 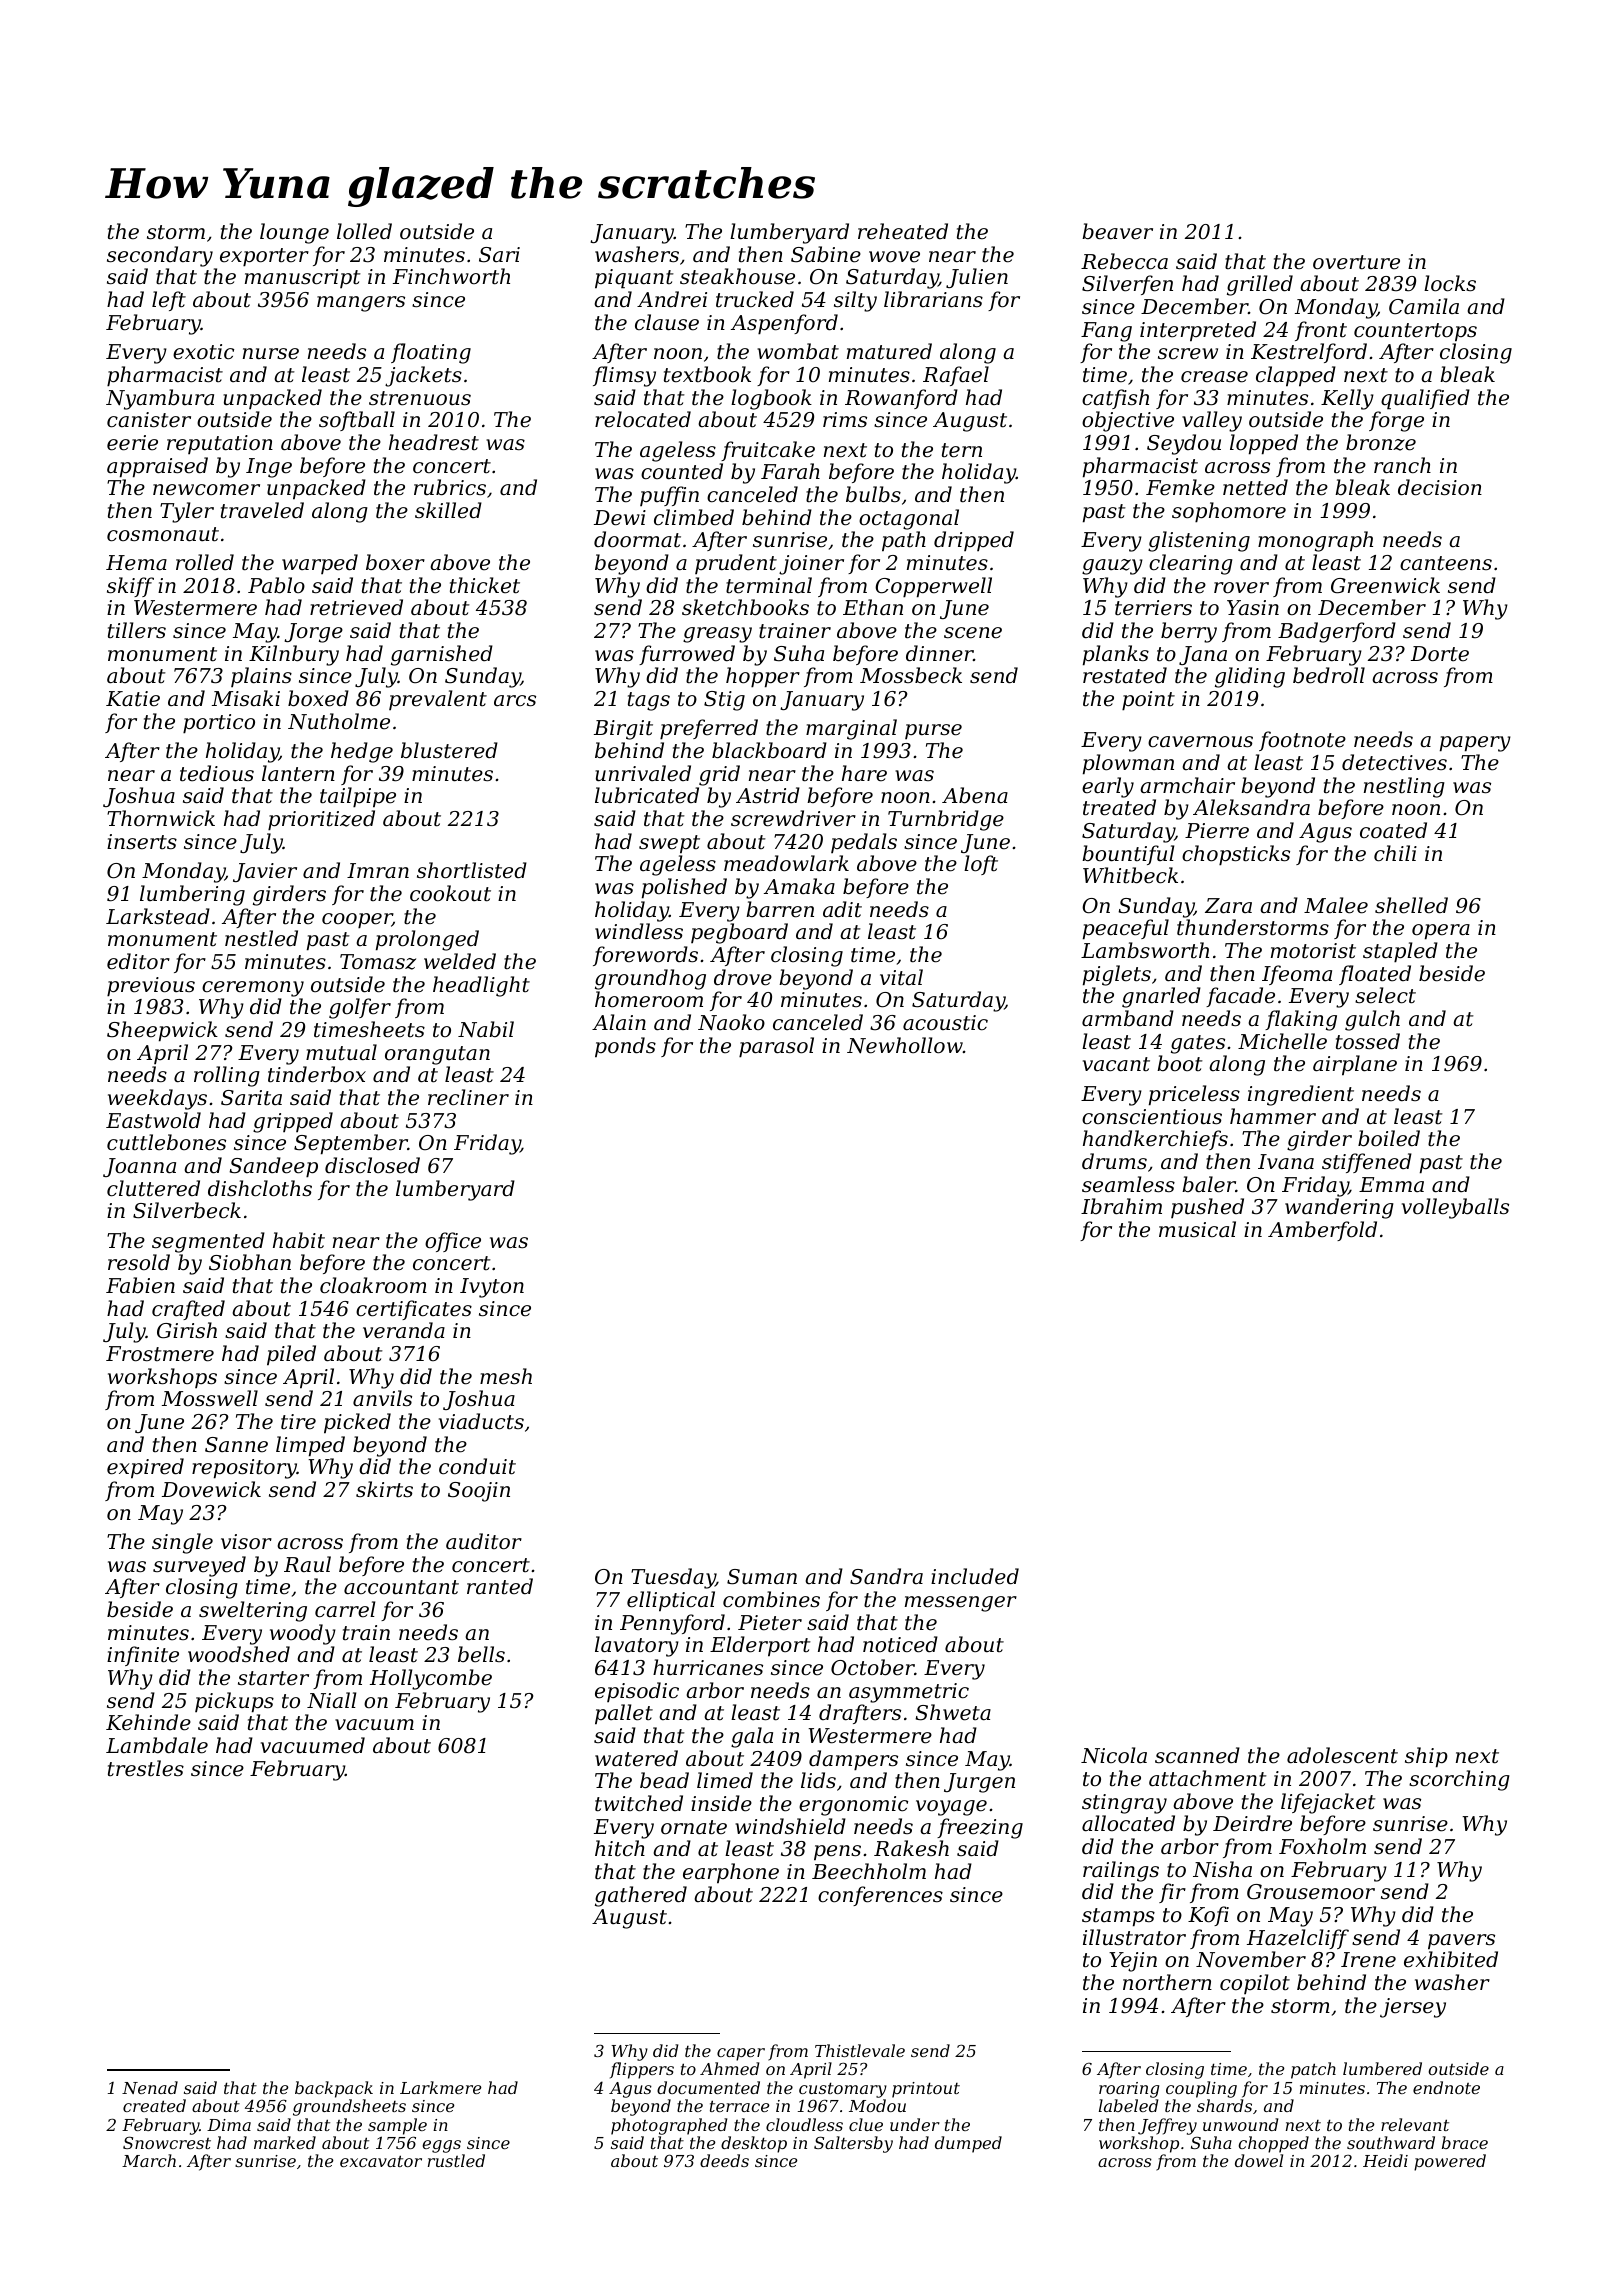 What do you see at coordinates (453, 1242) in the screenshot?
I see `office` at bounding box center [453, 1242].
